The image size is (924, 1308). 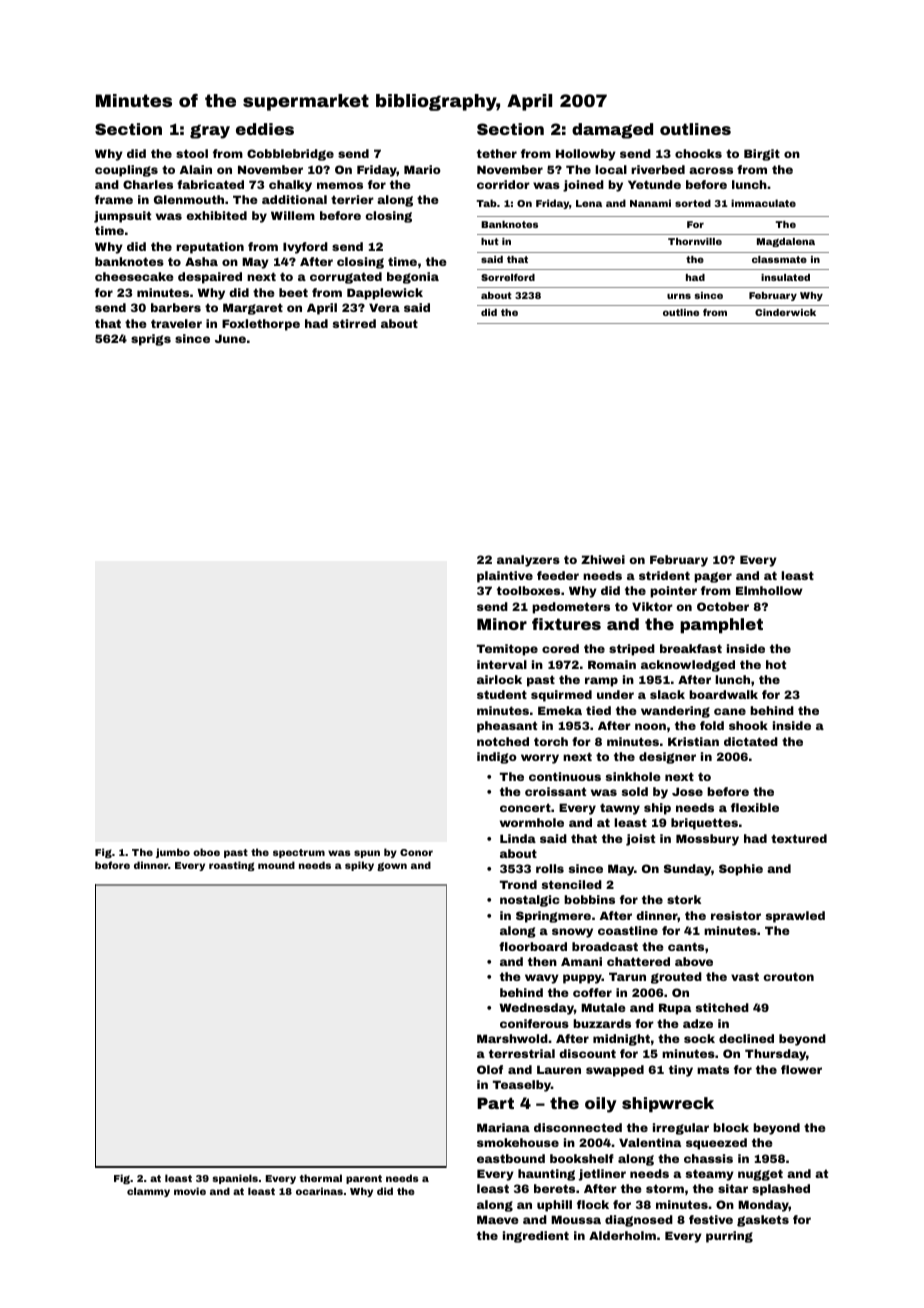 What do you see at coordinates (173, 853) in the image?
I see `jumbo` at bounding box center [173, 853].
